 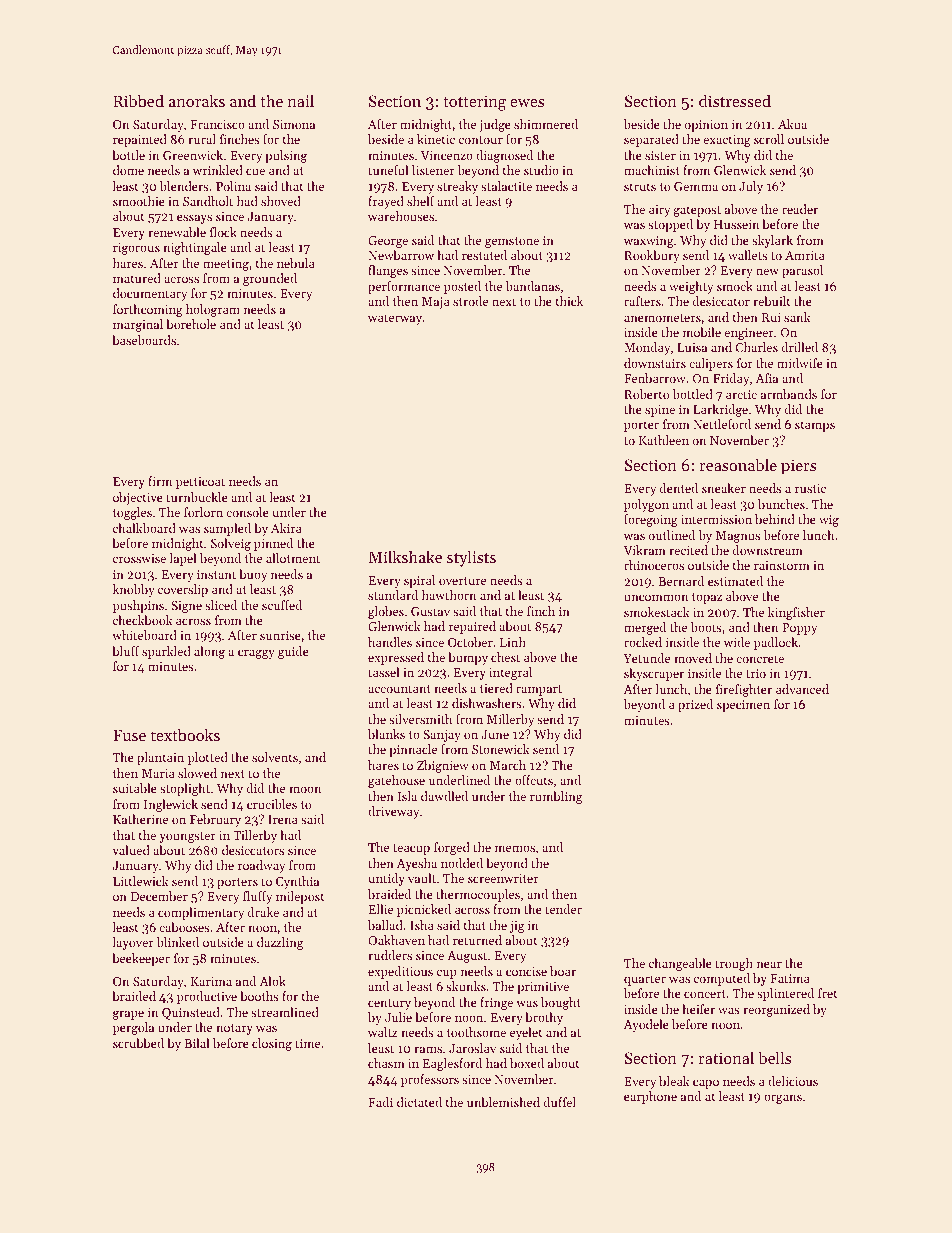 What do you see at coordinates (256, 654) in the page?
I see `craggy` at bounding box center [256, 654].
